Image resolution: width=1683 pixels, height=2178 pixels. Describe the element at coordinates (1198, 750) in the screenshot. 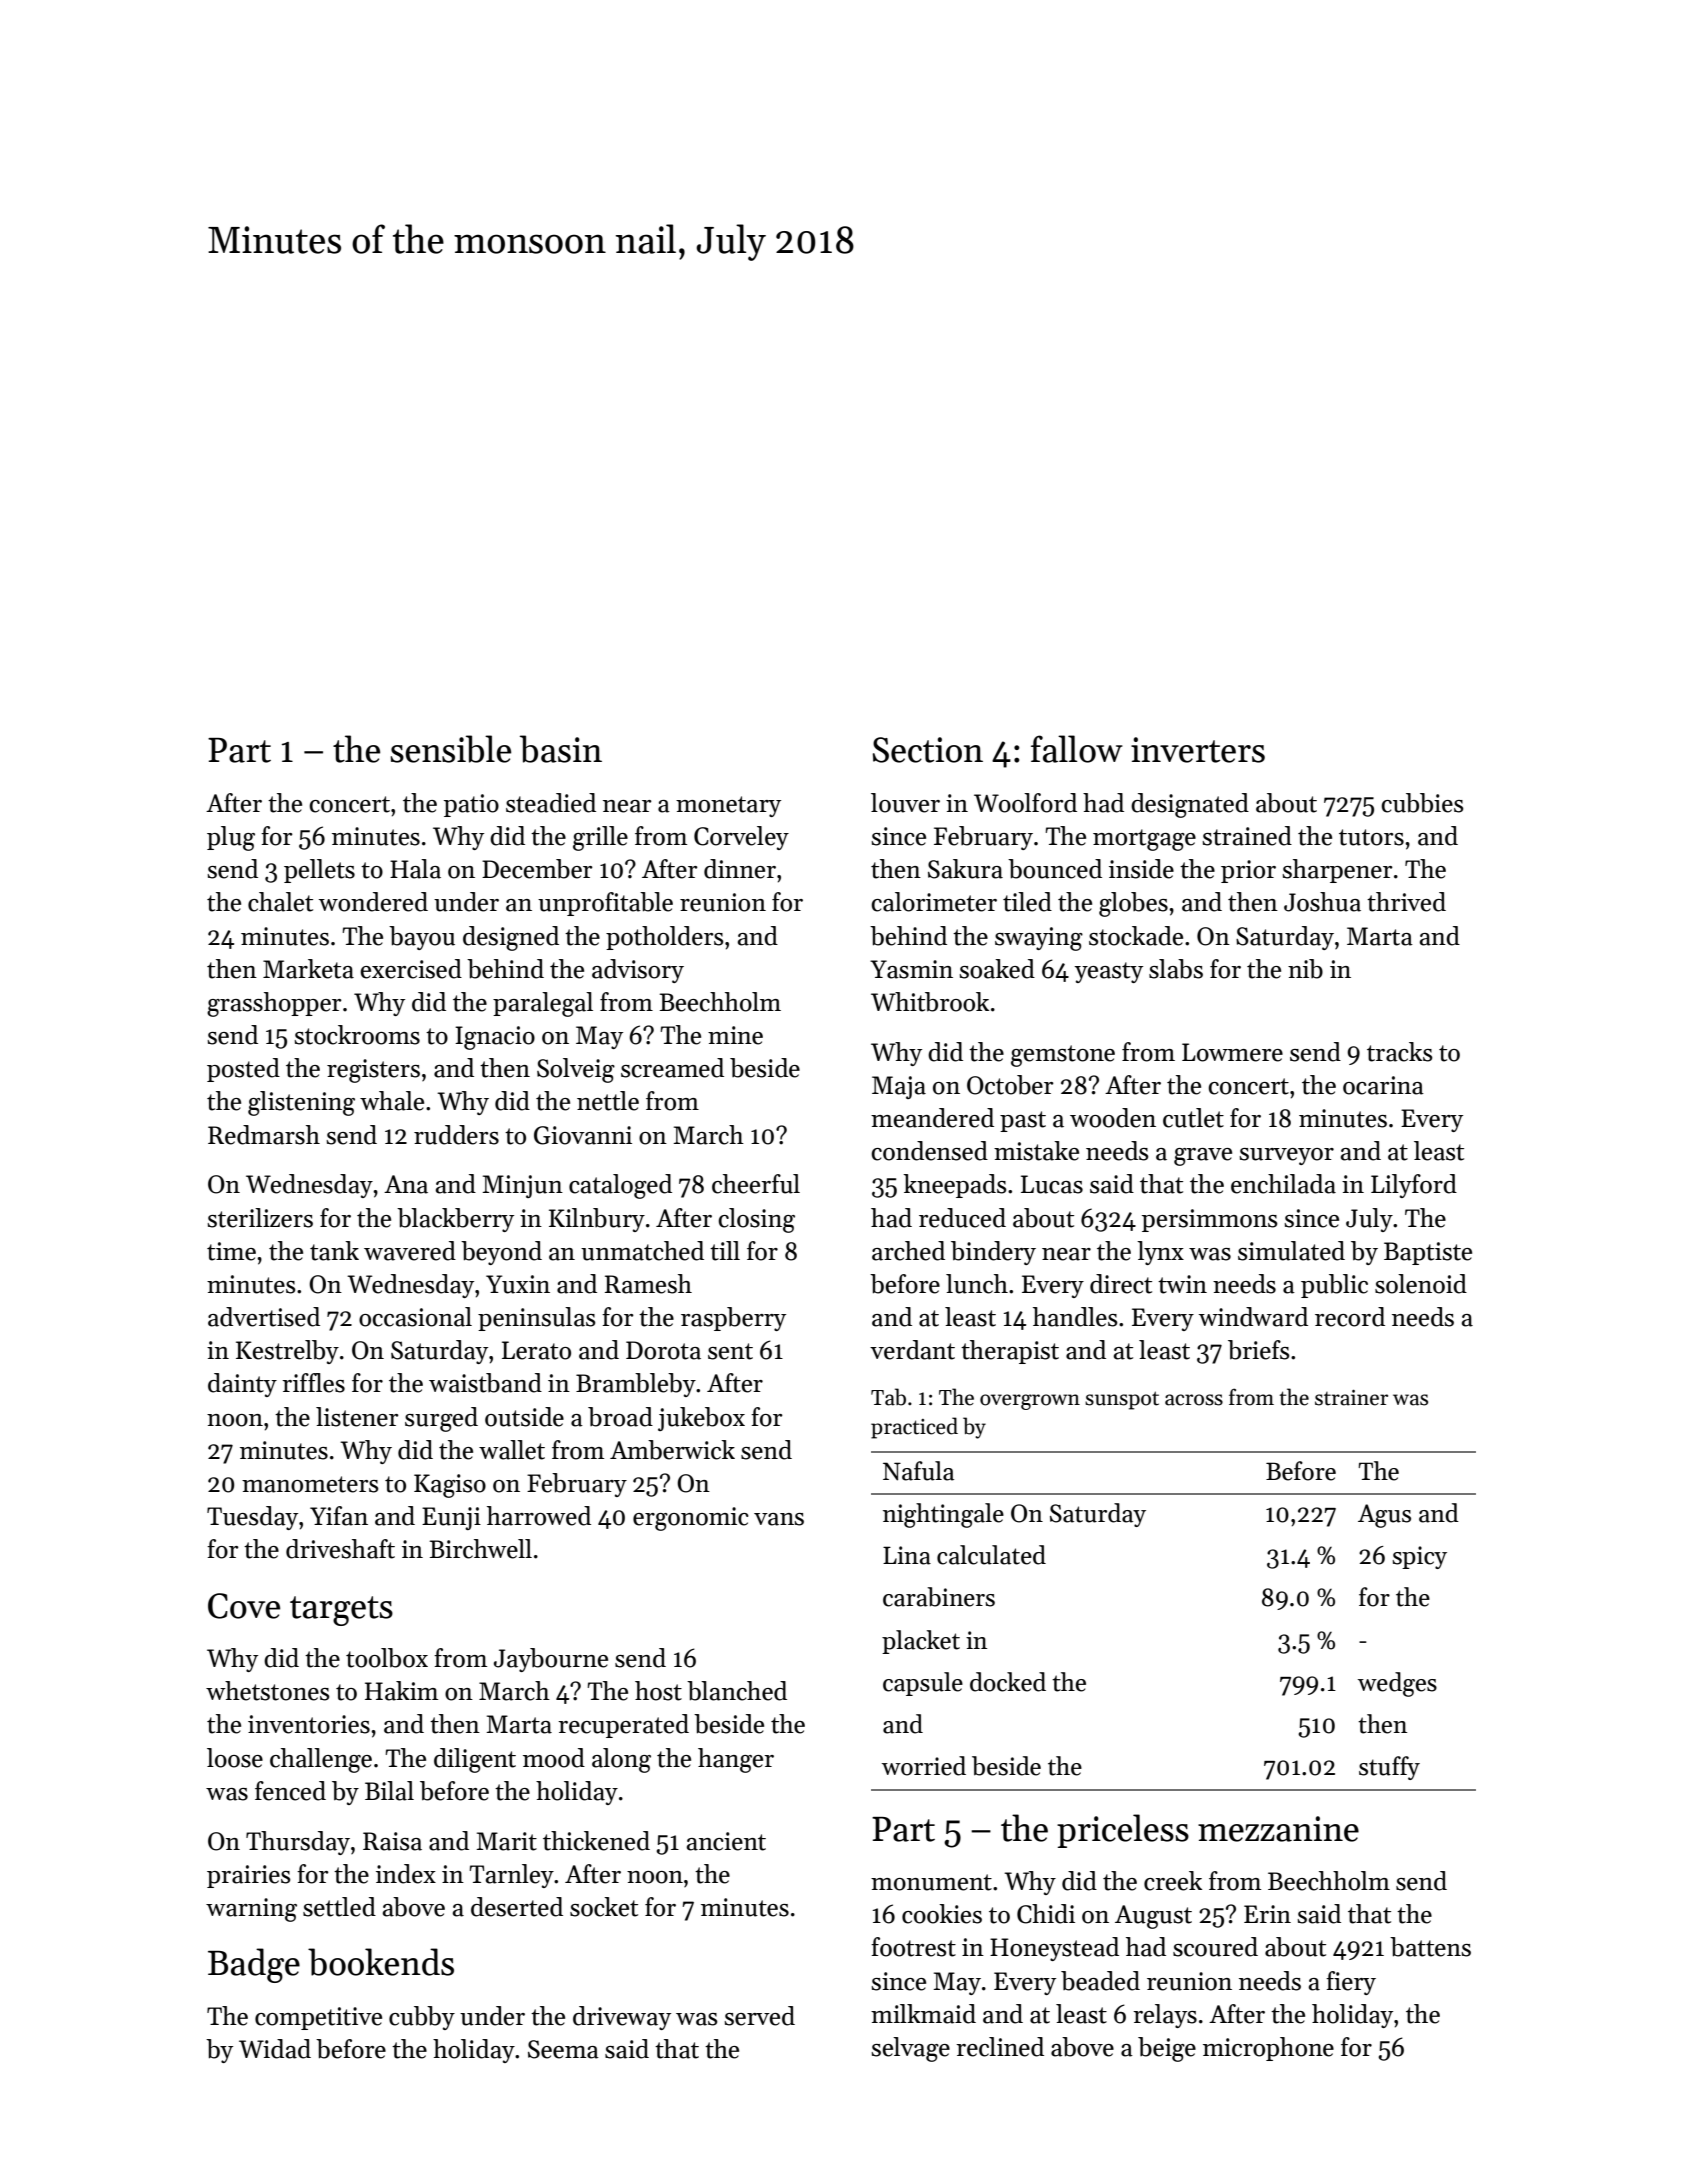

I see `inverters` at that location.
